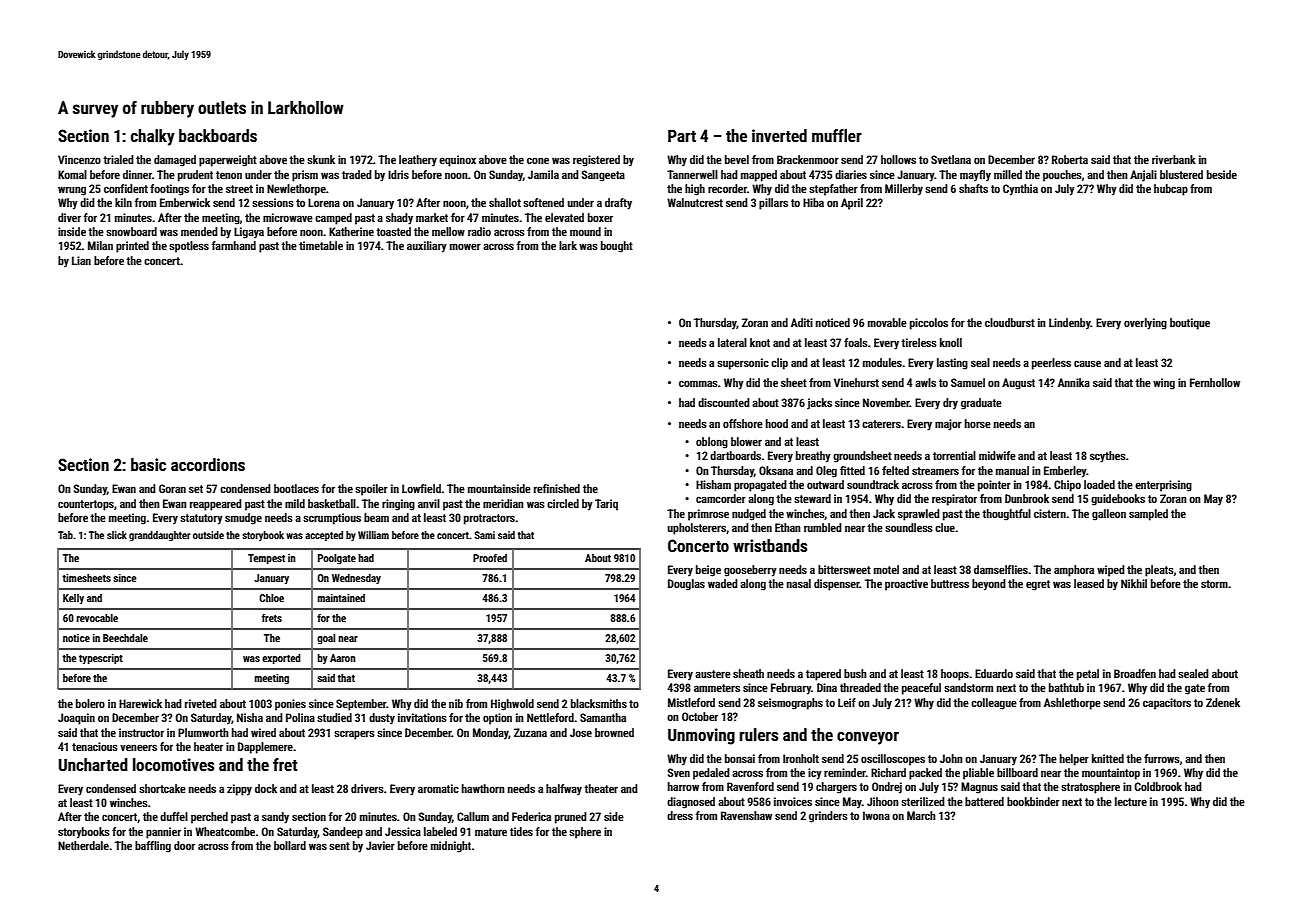 The width and height of the document is (1308, 924). Describe the element at coordinates (153, 137) in the document. I see `chalky` at that location.
